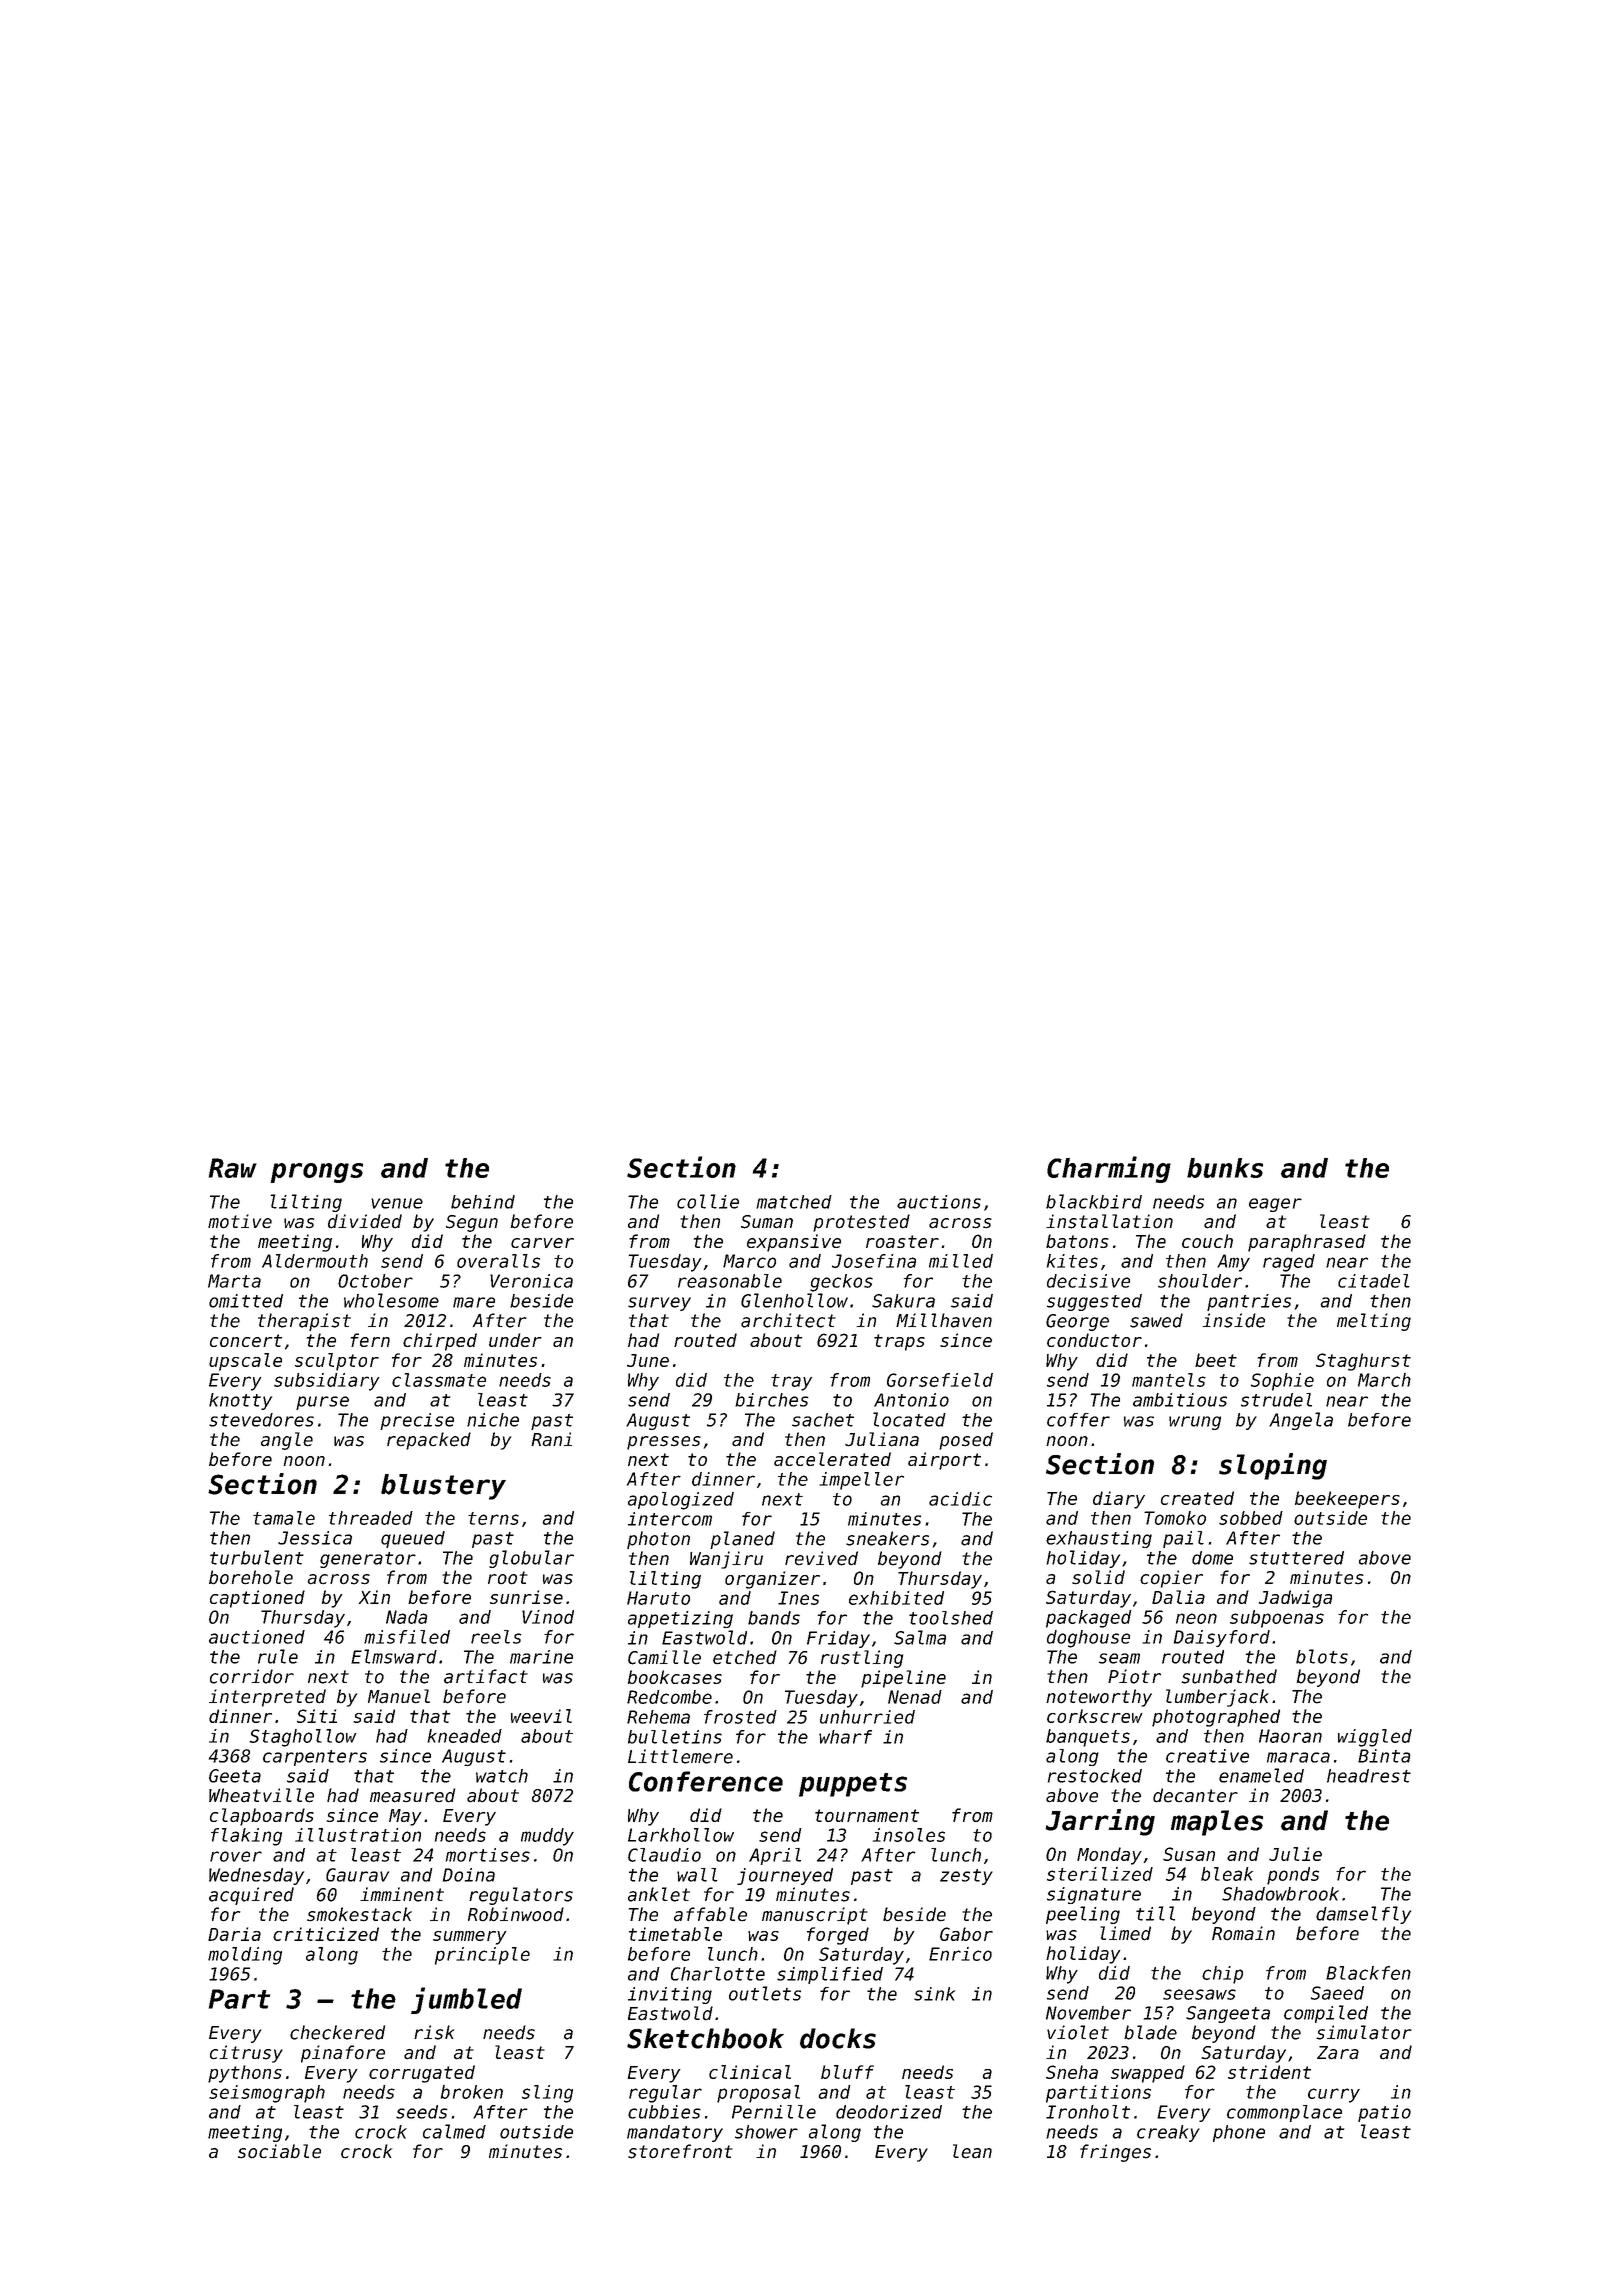 The width and height of the screenshot is (1620, 2292). Describe the element at coordinates (939, 1202) in the screenshot. I see `auctions` at that location.
